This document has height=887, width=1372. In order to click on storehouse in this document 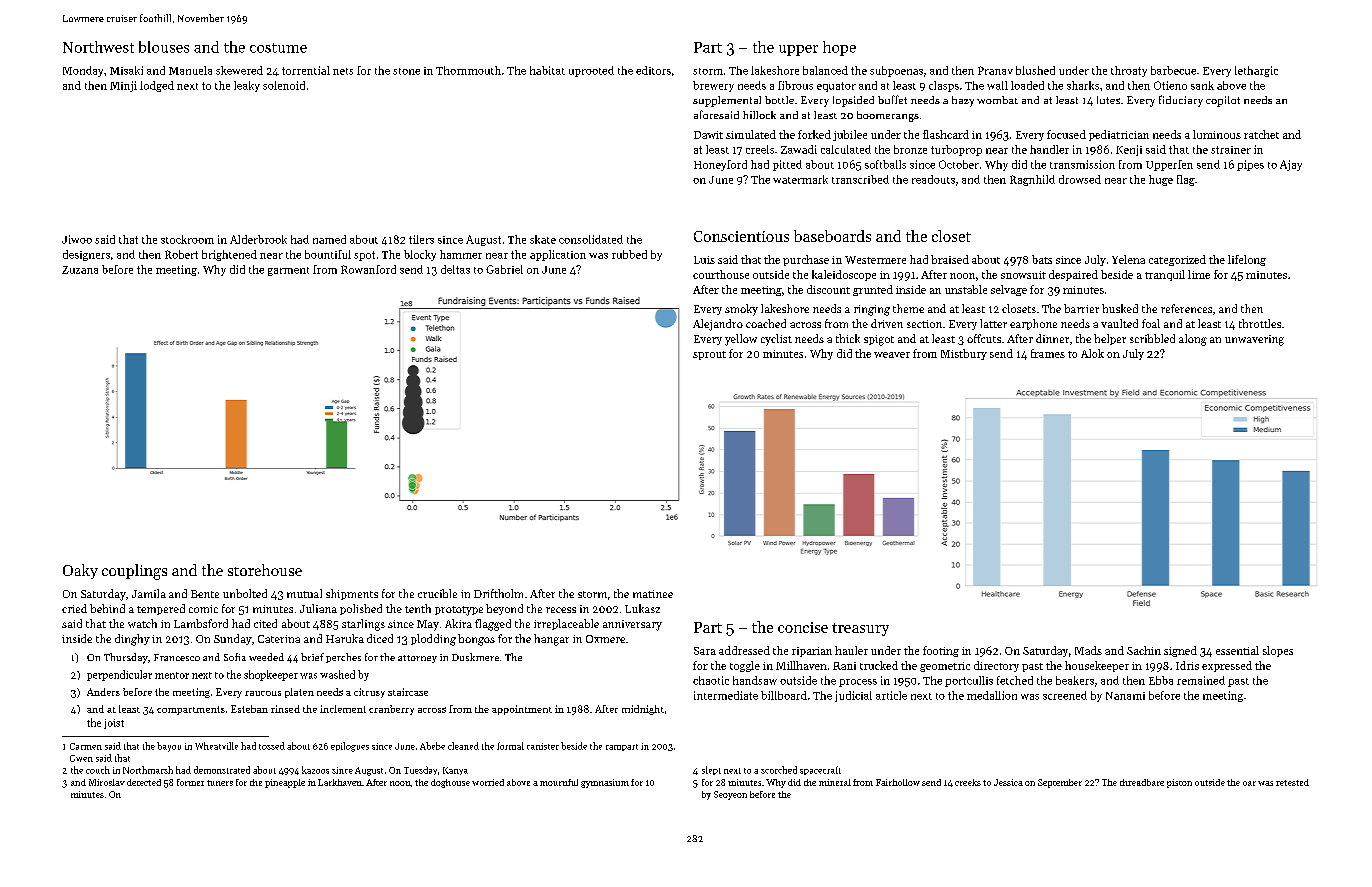, I will do `click(265, 570)`.
